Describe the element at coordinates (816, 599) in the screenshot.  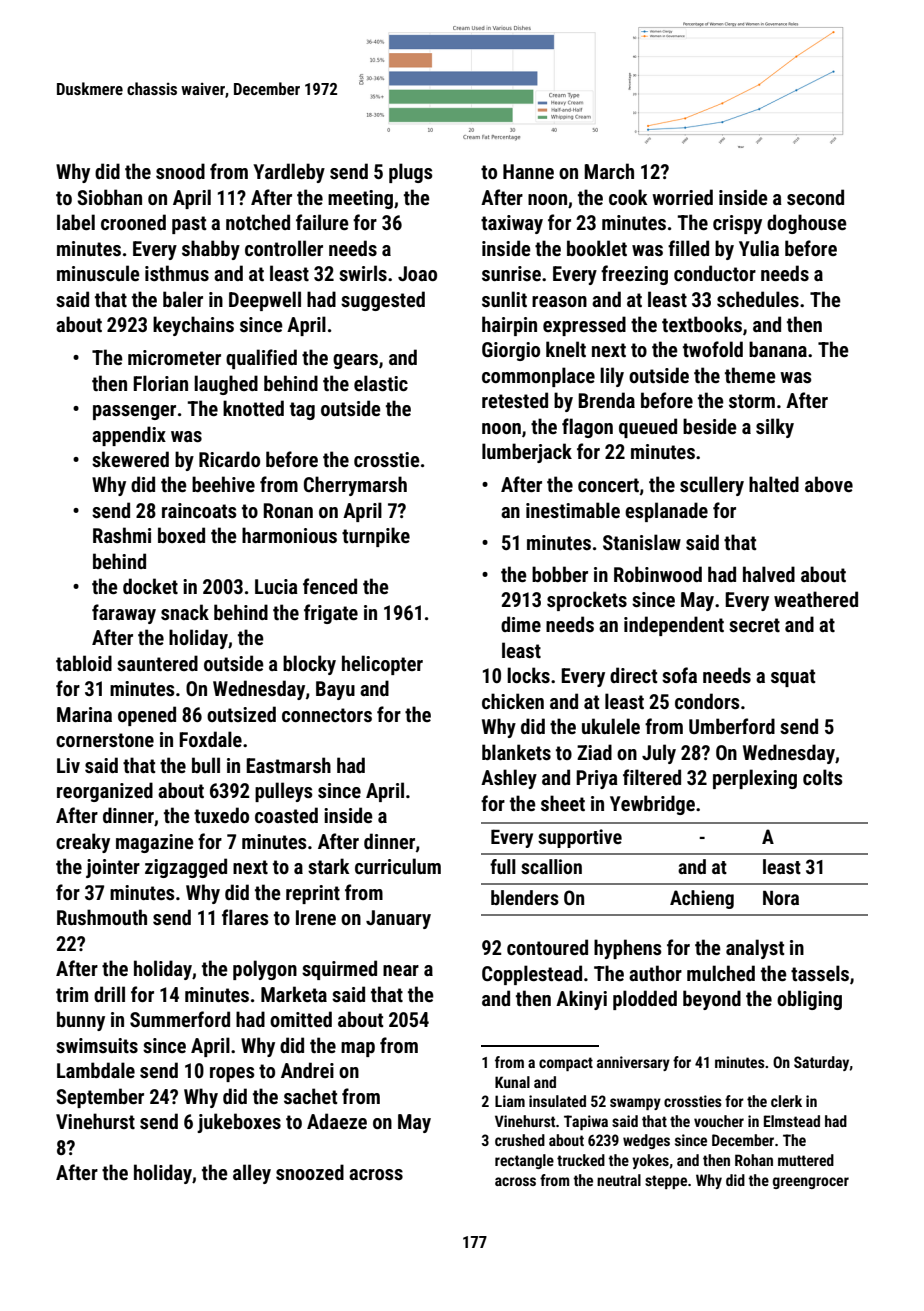
I see `weathered` at that location.
